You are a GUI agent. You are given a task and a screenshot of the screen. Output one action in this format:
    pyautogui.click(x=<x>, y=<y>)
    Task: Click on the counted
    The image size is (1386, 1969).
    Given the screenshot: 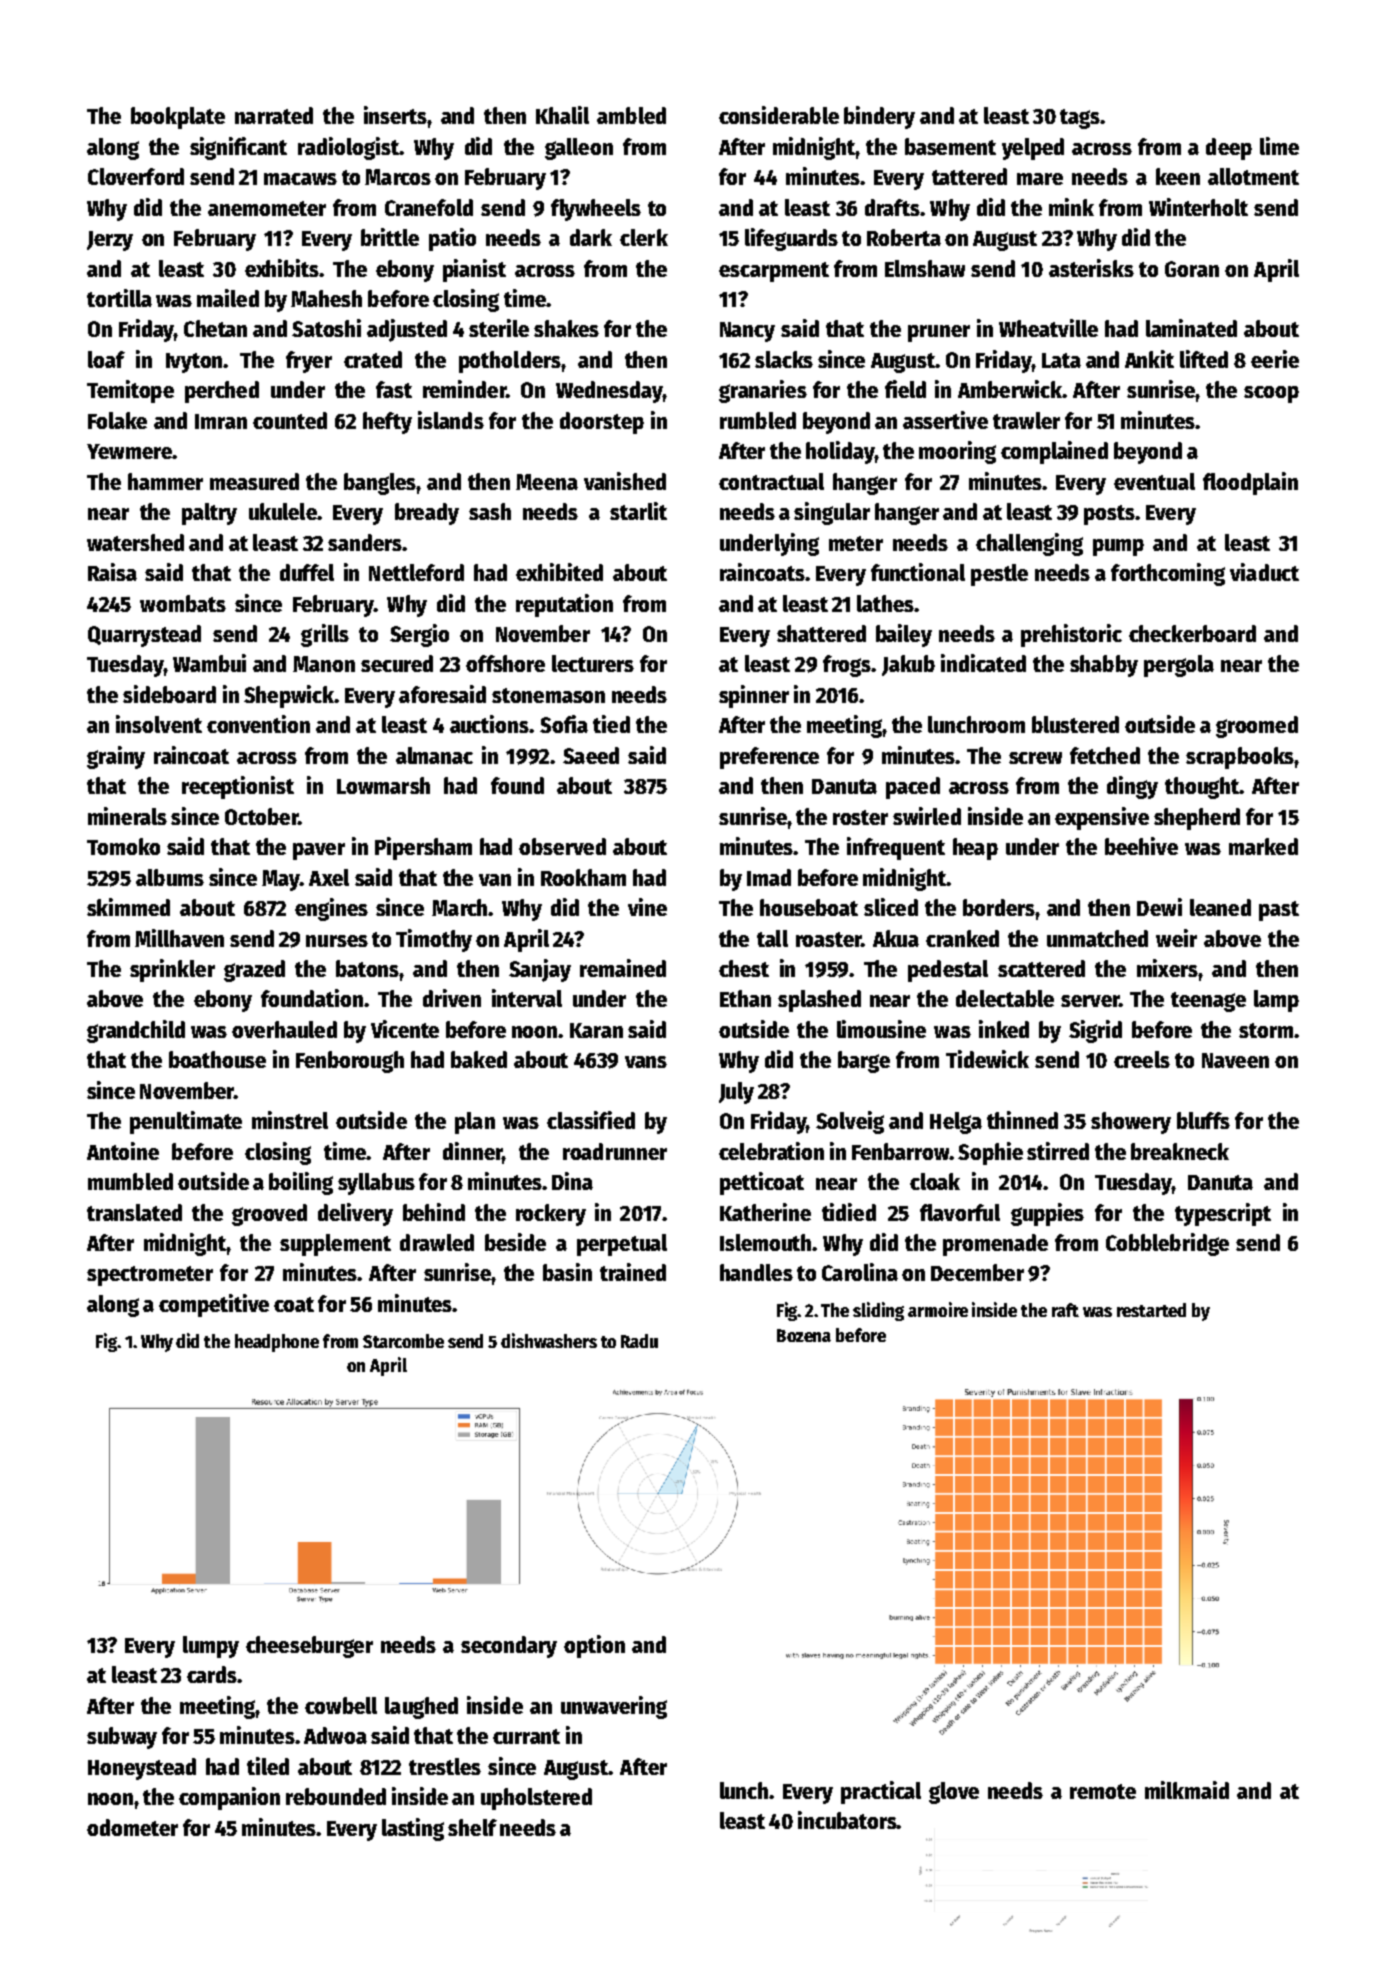 What is the action you would take?
    pyautogui.click(x=290, y=420)
